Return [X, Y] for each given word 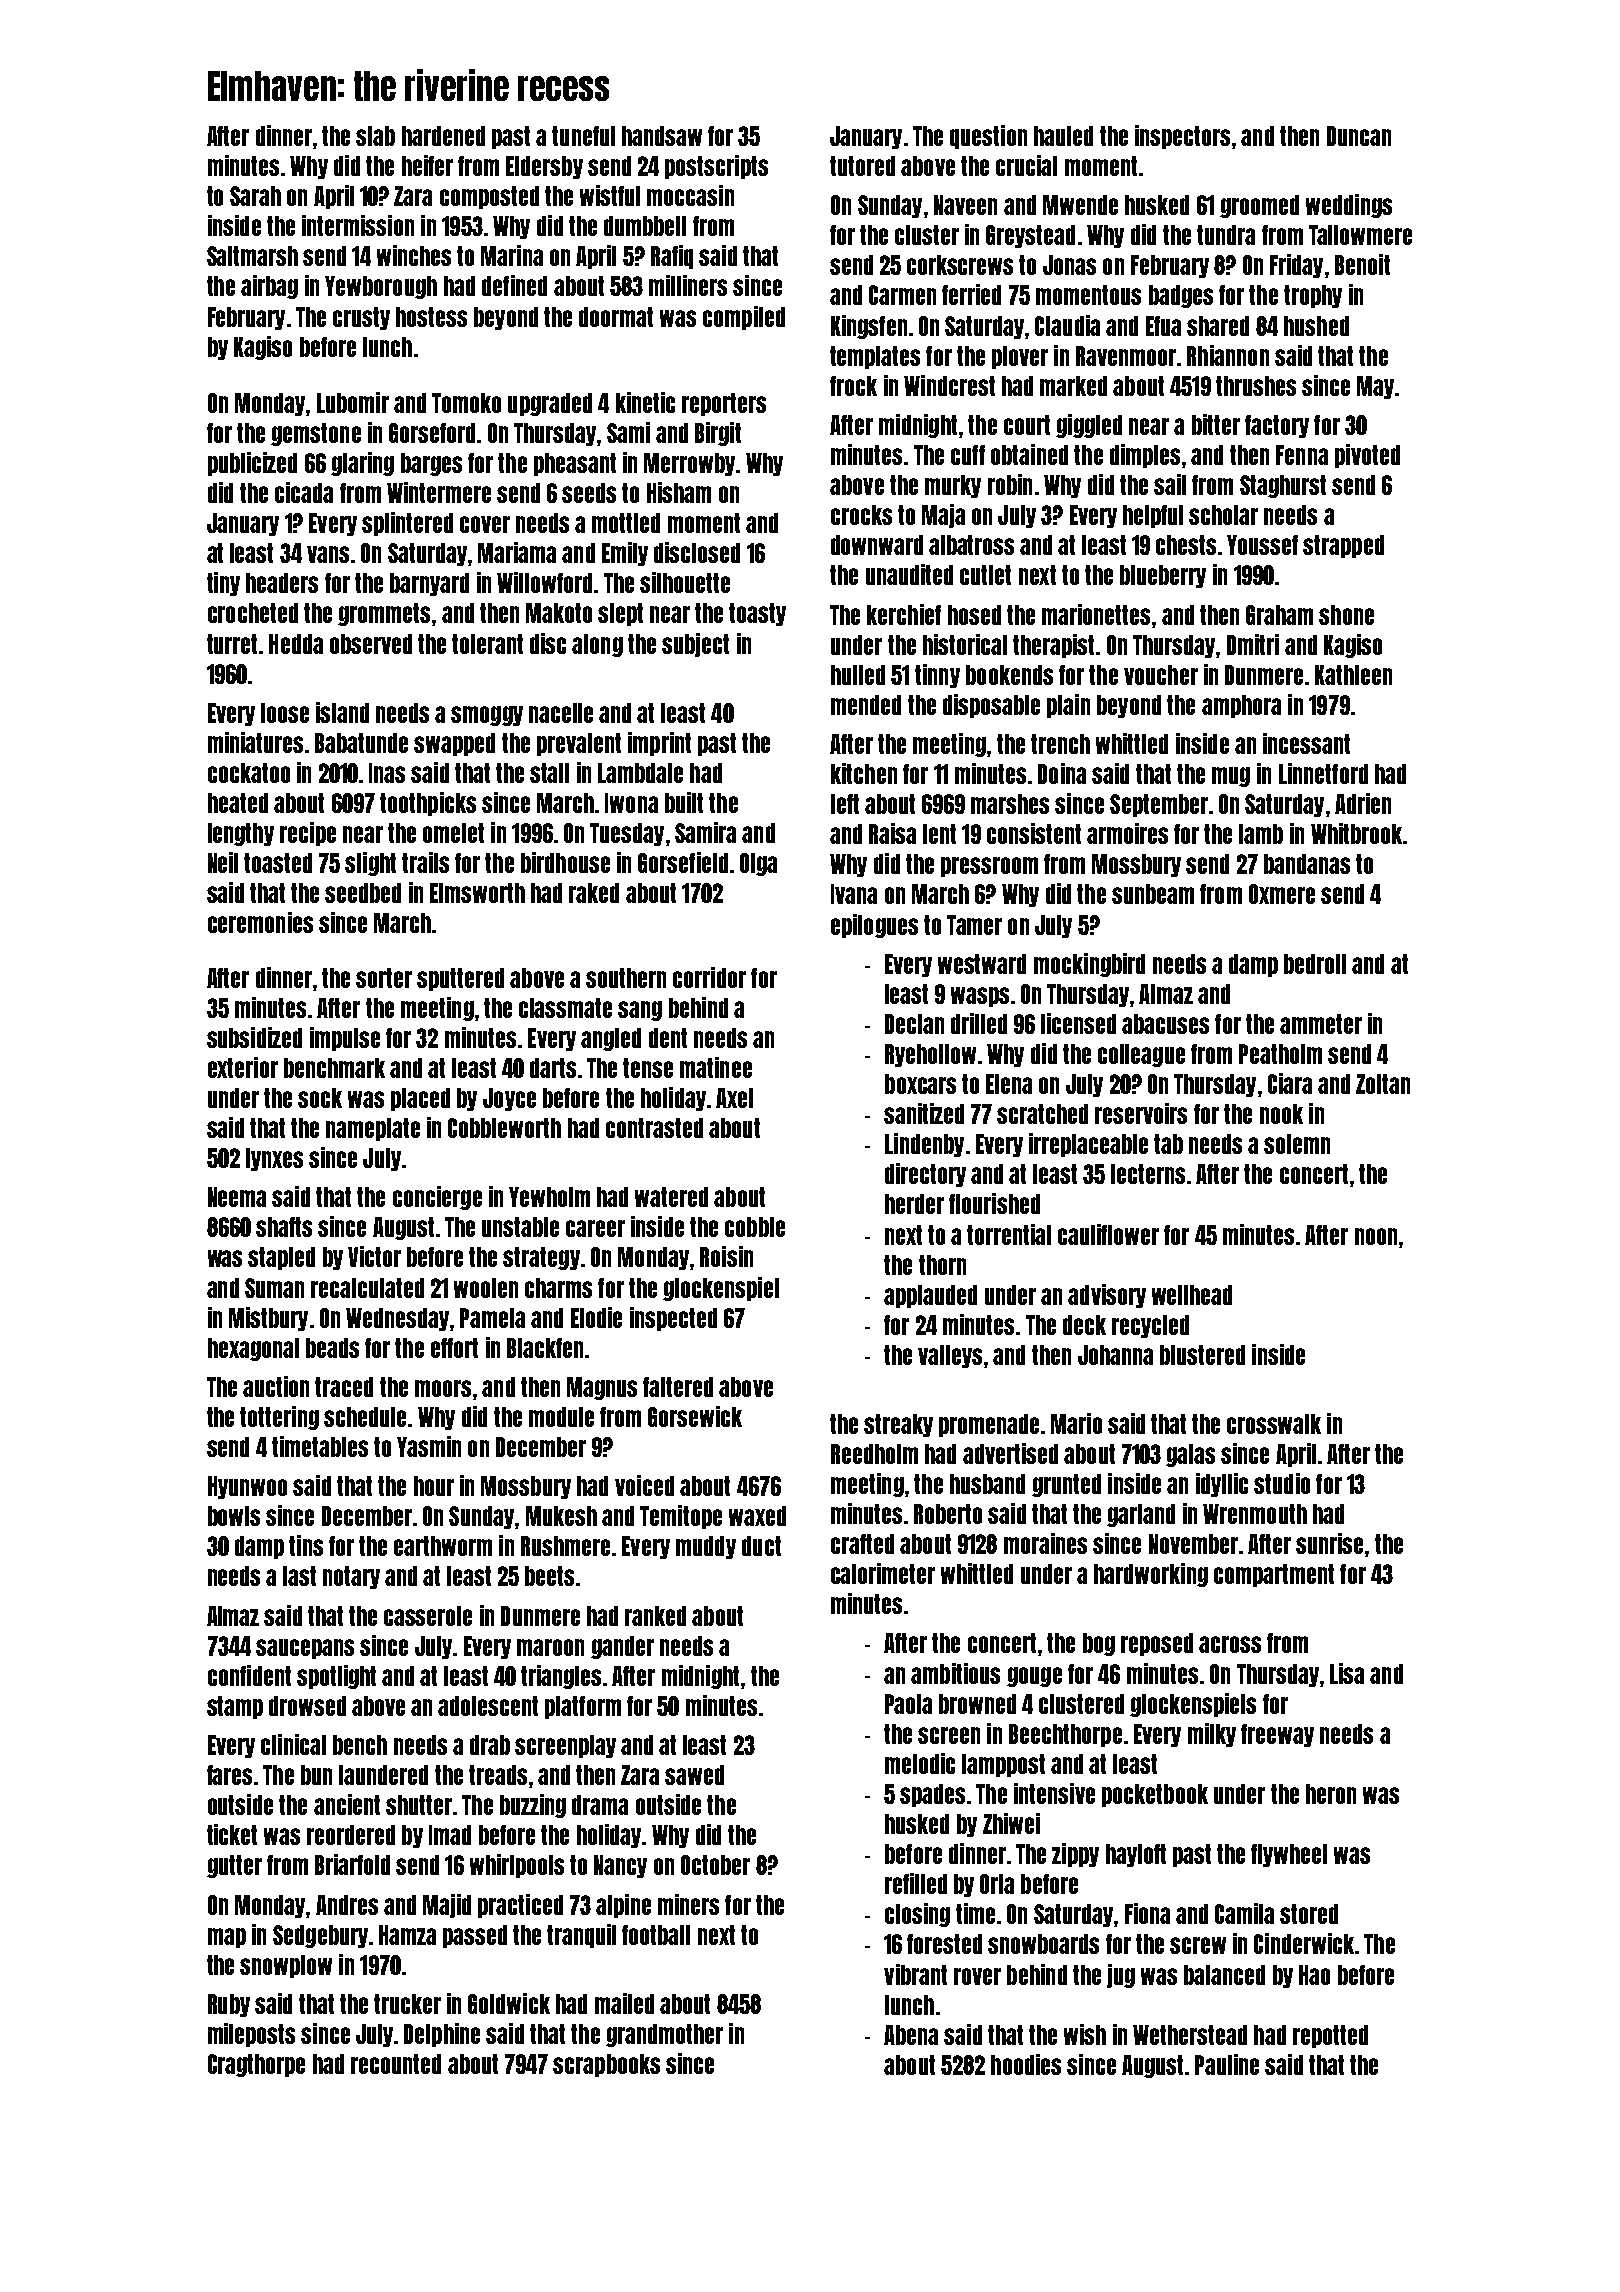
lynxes [274, 1159]
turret [232, 644]
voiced [644, 1485]
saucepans [305, 1649]
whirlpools [517, 1866]
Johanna [1115, 1355]
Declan [914, 1024]
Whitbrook [1356, 833]
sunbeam [1153, 894]
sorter [384, 978]
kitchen [864, 773]
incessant [1306, 743]
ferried [971, 294]
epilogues [874, 926]
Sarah [255, 196]
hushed [1316, 326]
